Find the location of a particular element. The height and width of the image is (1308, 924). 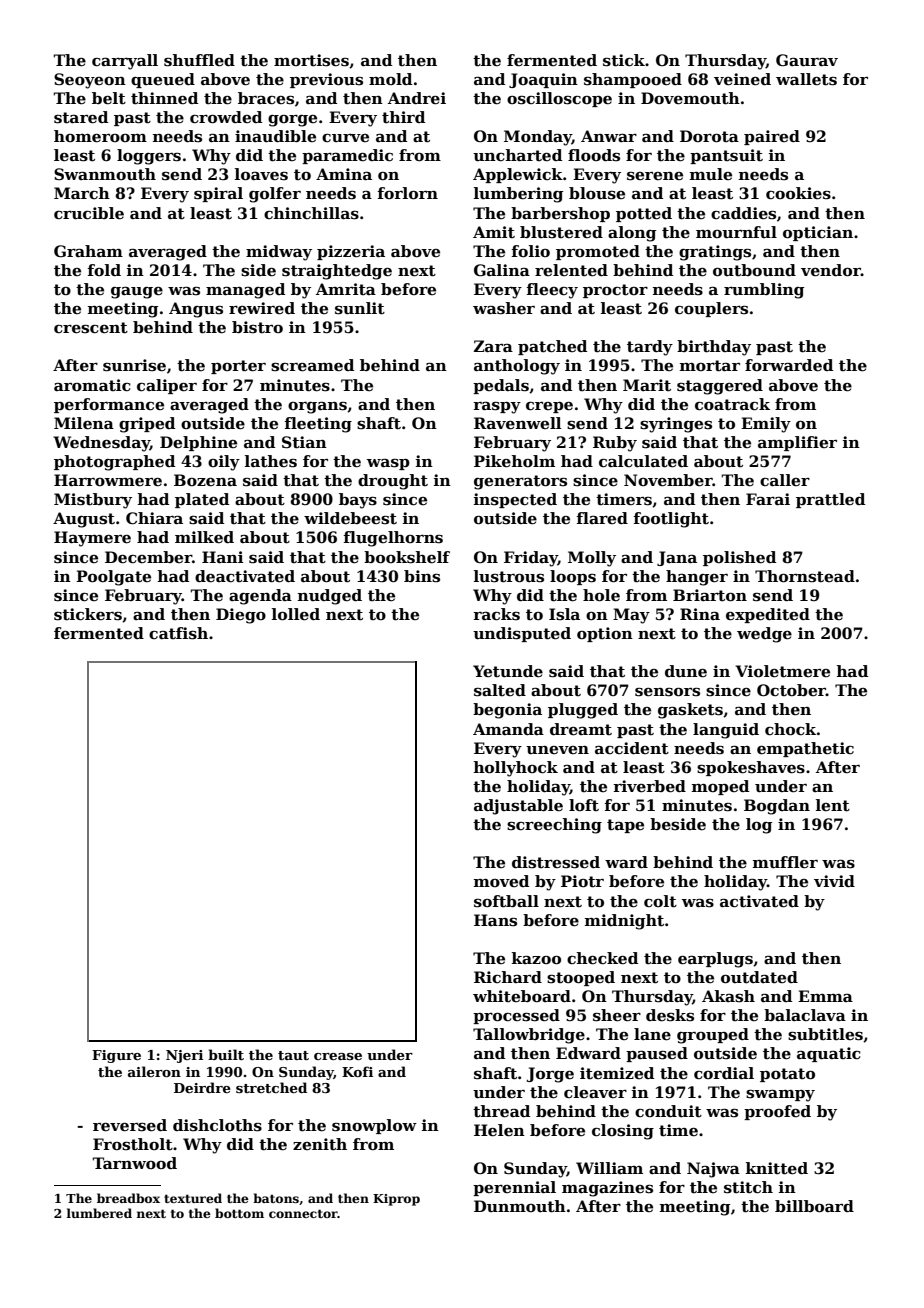

Figure is located at coordinates (116, 1056).
